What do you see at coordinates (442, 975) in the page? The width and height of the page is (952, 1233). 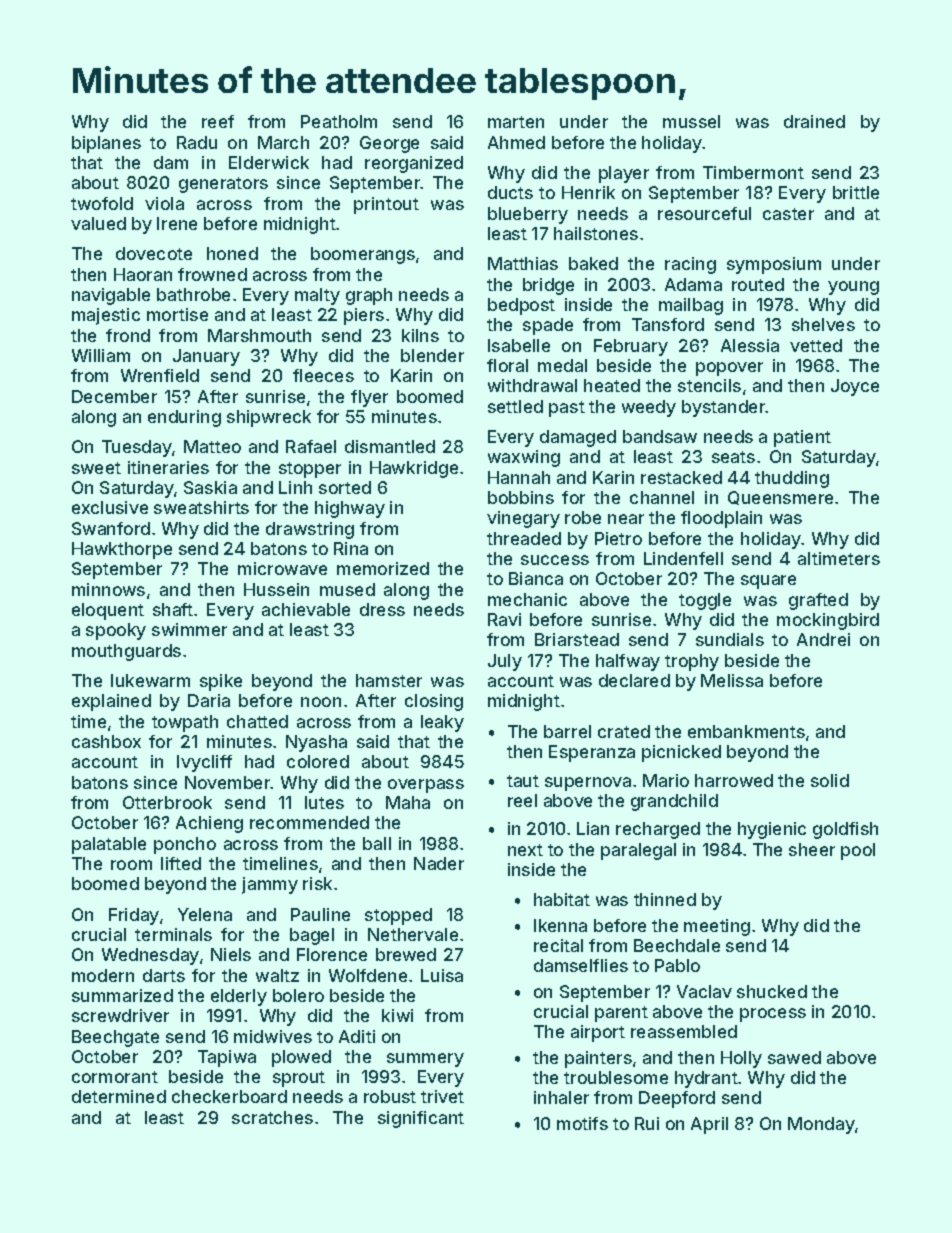 I see `Luisa` at bounding box center [442, 975].
